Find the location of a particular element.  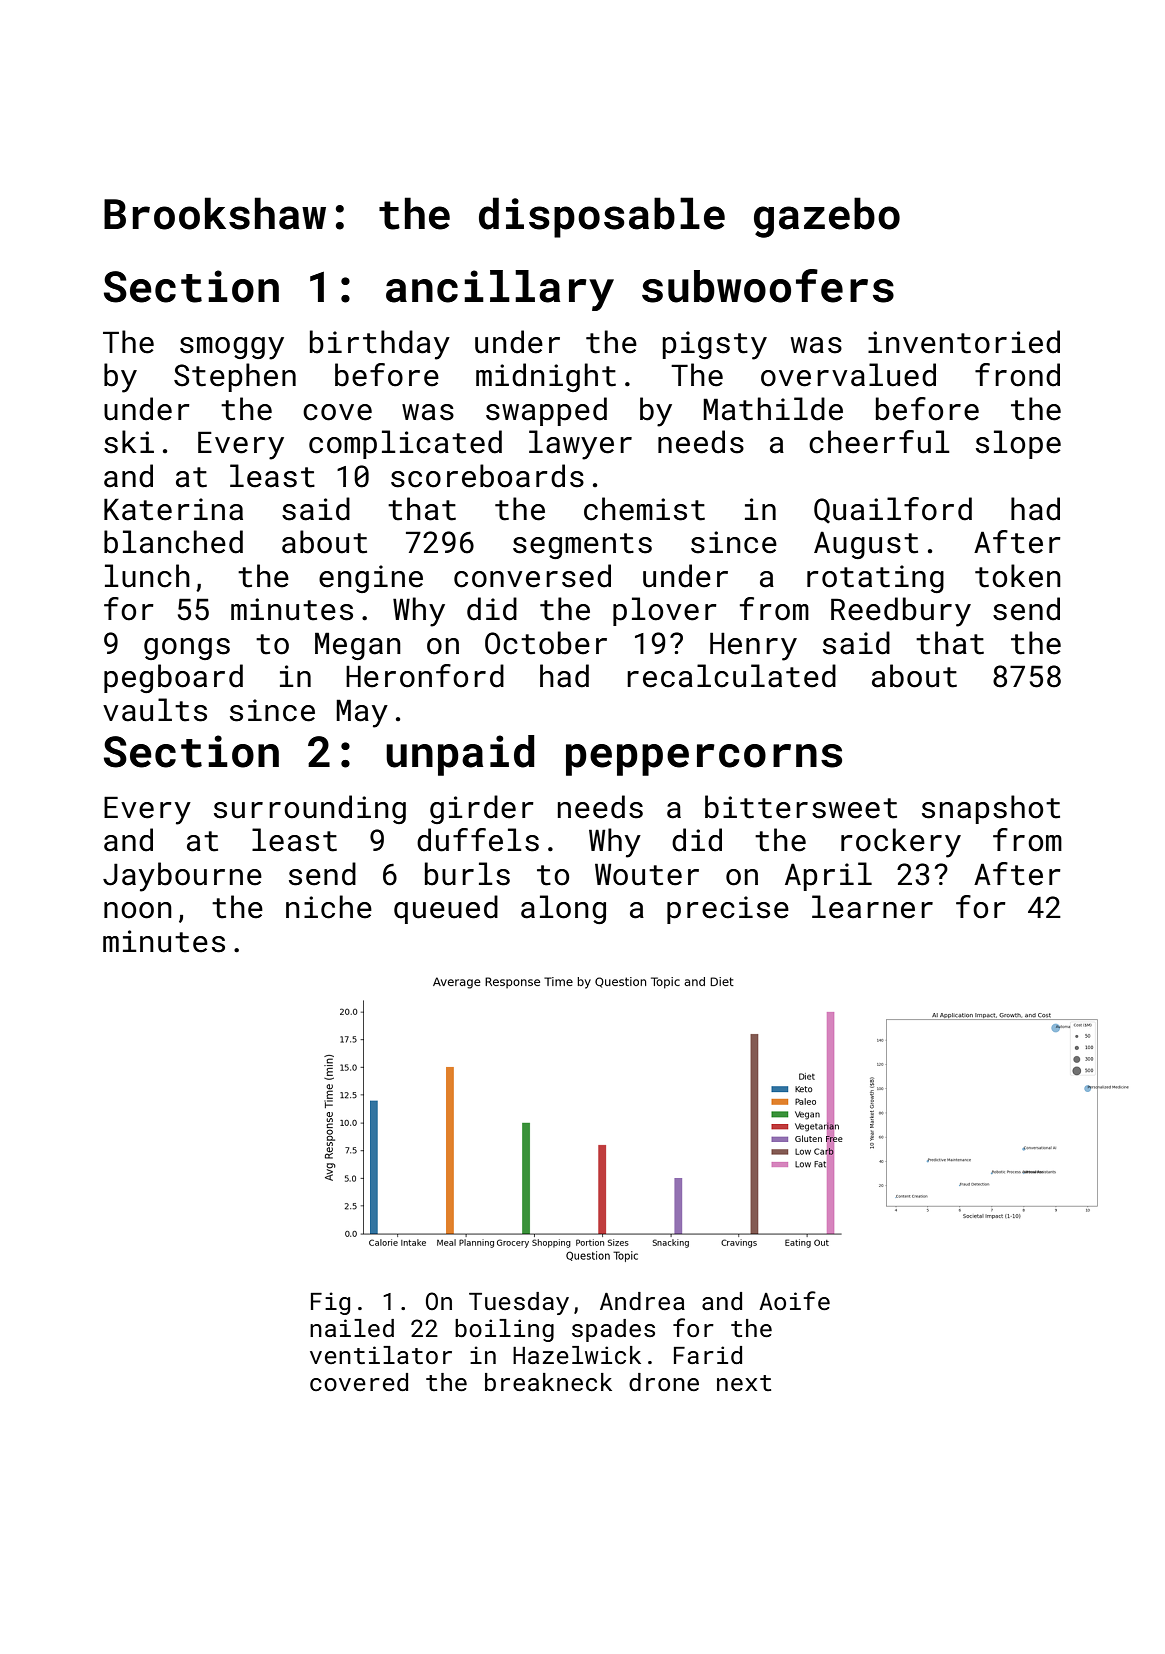

niche is located at coordinates (329, 907).
